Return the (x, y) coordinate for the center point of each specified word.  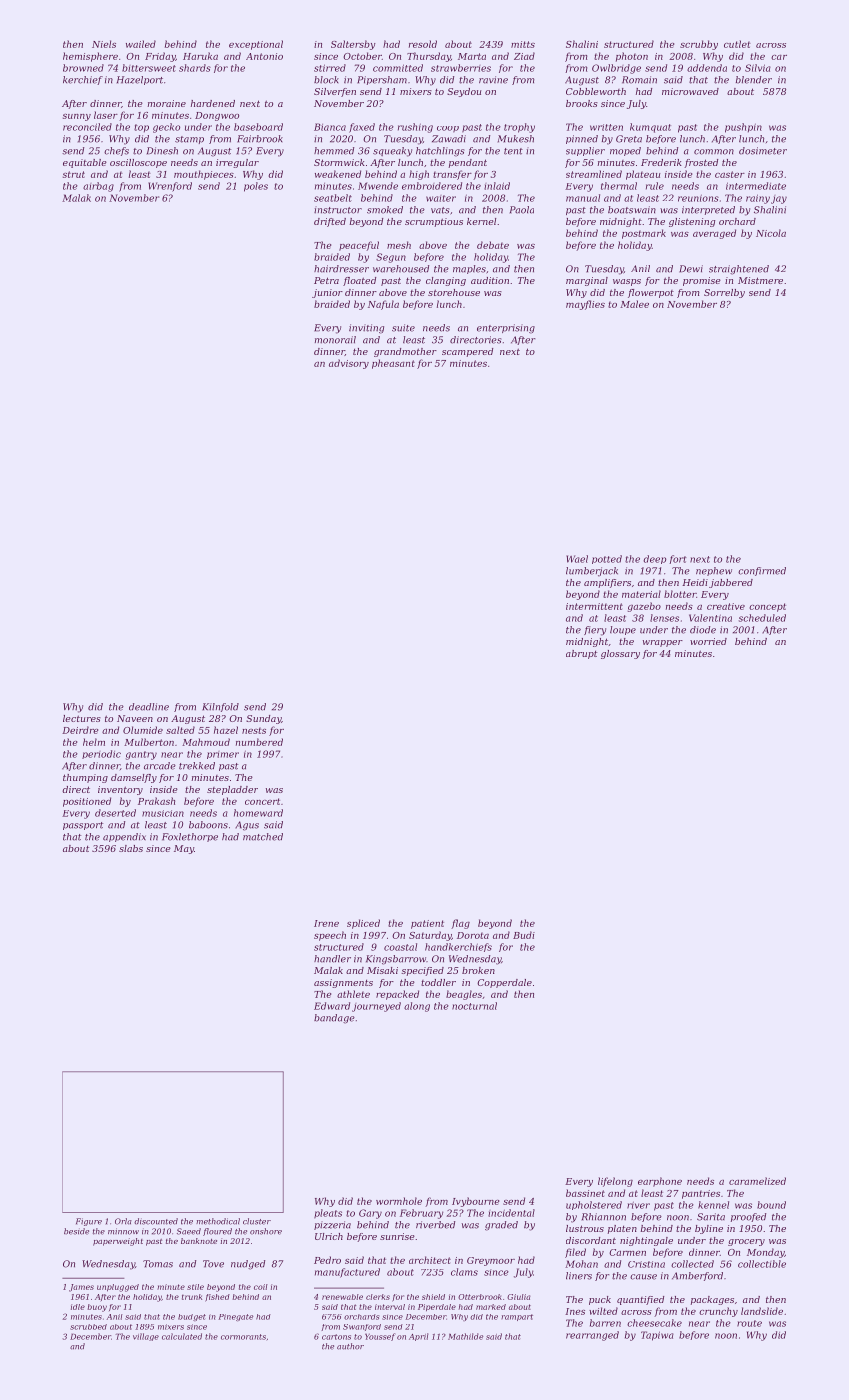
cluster (257, 1221)
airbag (98, 187)
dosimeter (763, 151)
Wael (577, 559)
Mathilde (465, 1336)
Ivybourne (475, 1202)
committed (398, 68)
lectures (82, 718)
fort (678, 559)
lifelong (615, 1182)
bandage (334, 1019)
